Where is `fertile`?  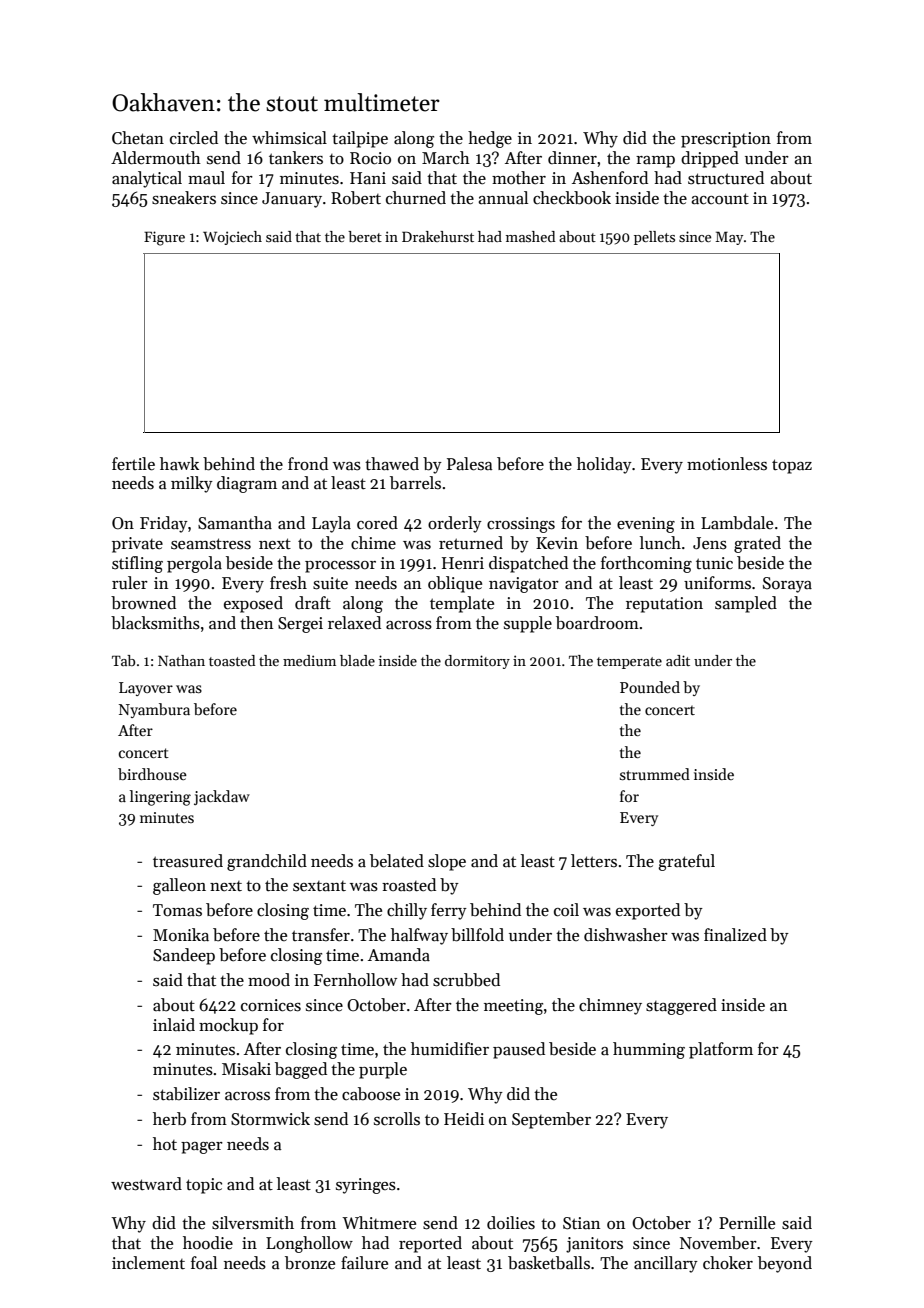 fertile is located at coordinates (133, 464).
